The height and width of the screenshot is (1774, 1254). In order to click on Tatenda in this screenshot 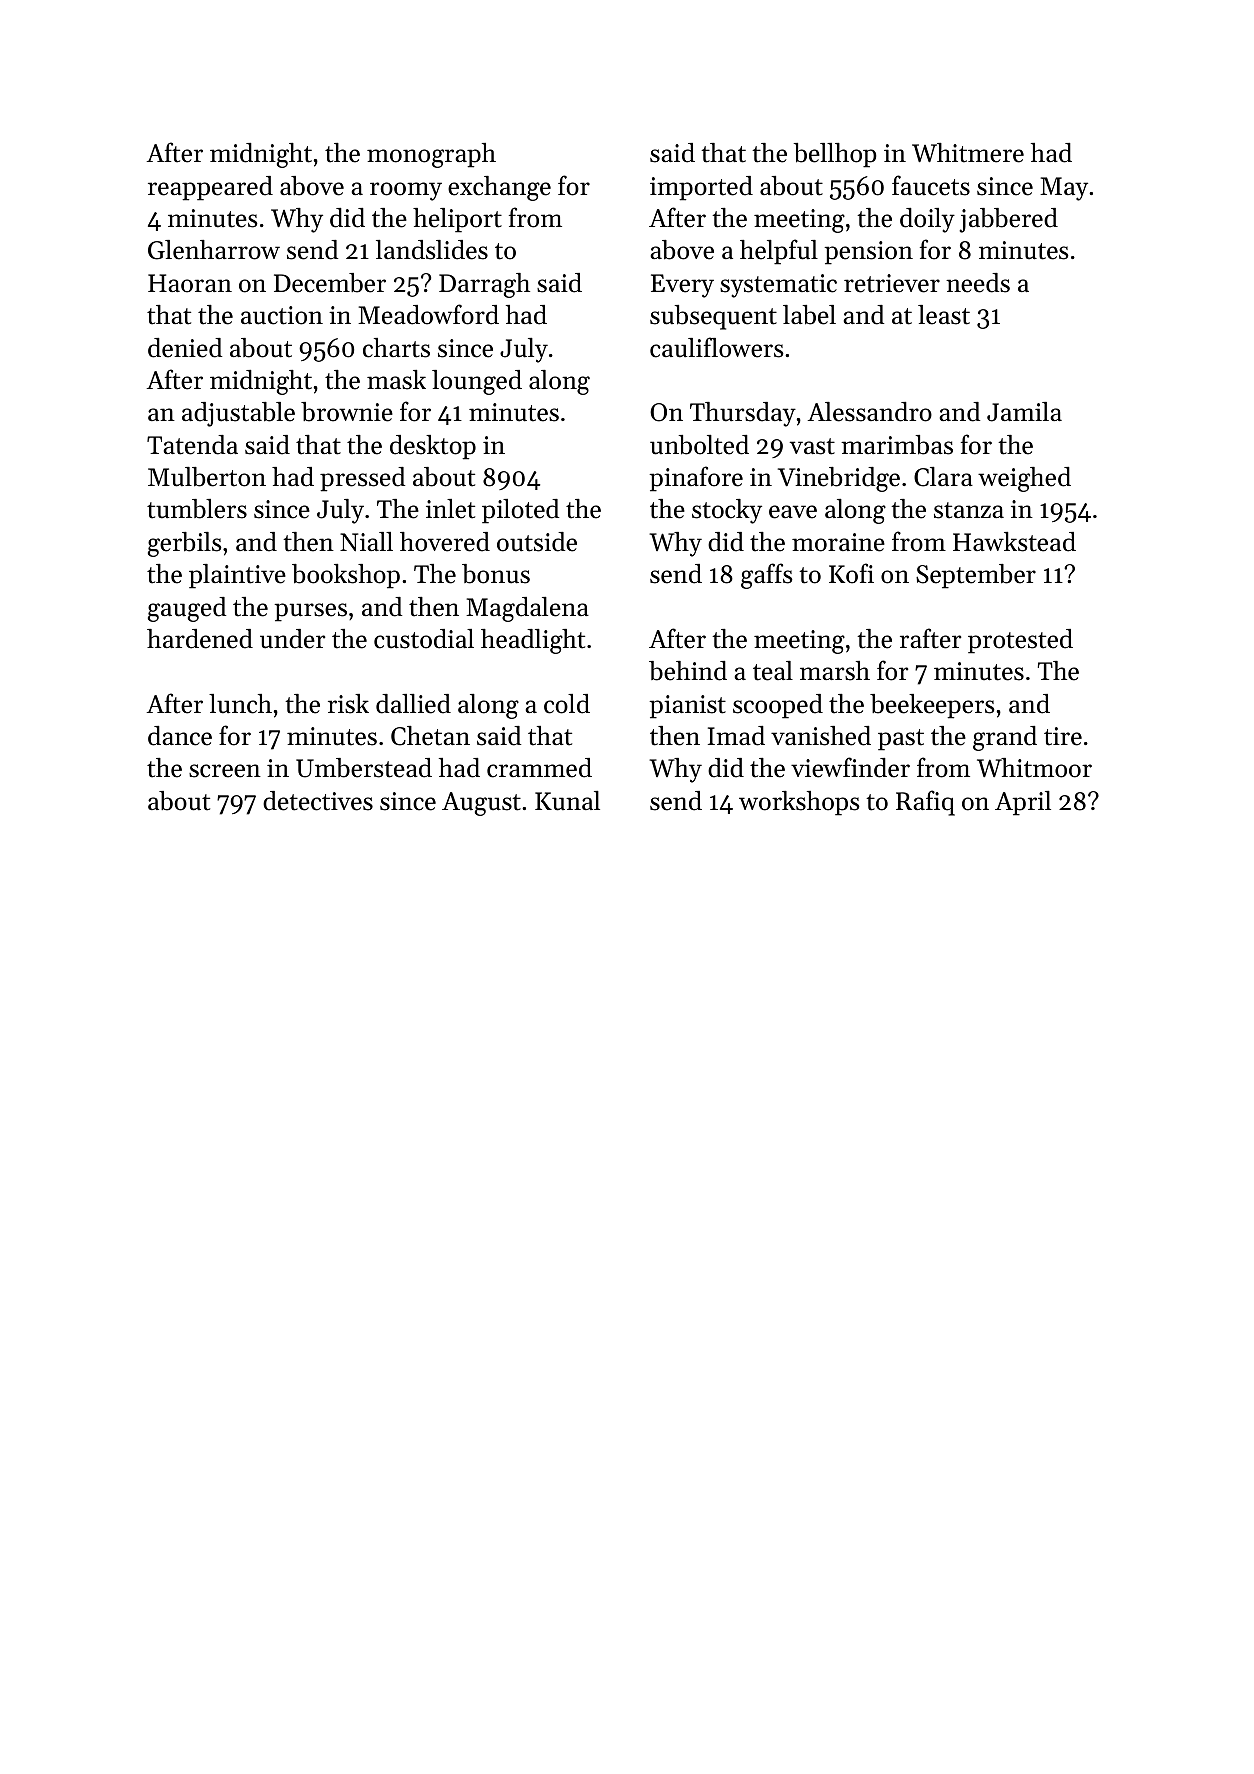, I will do `click(192, 445)`.
